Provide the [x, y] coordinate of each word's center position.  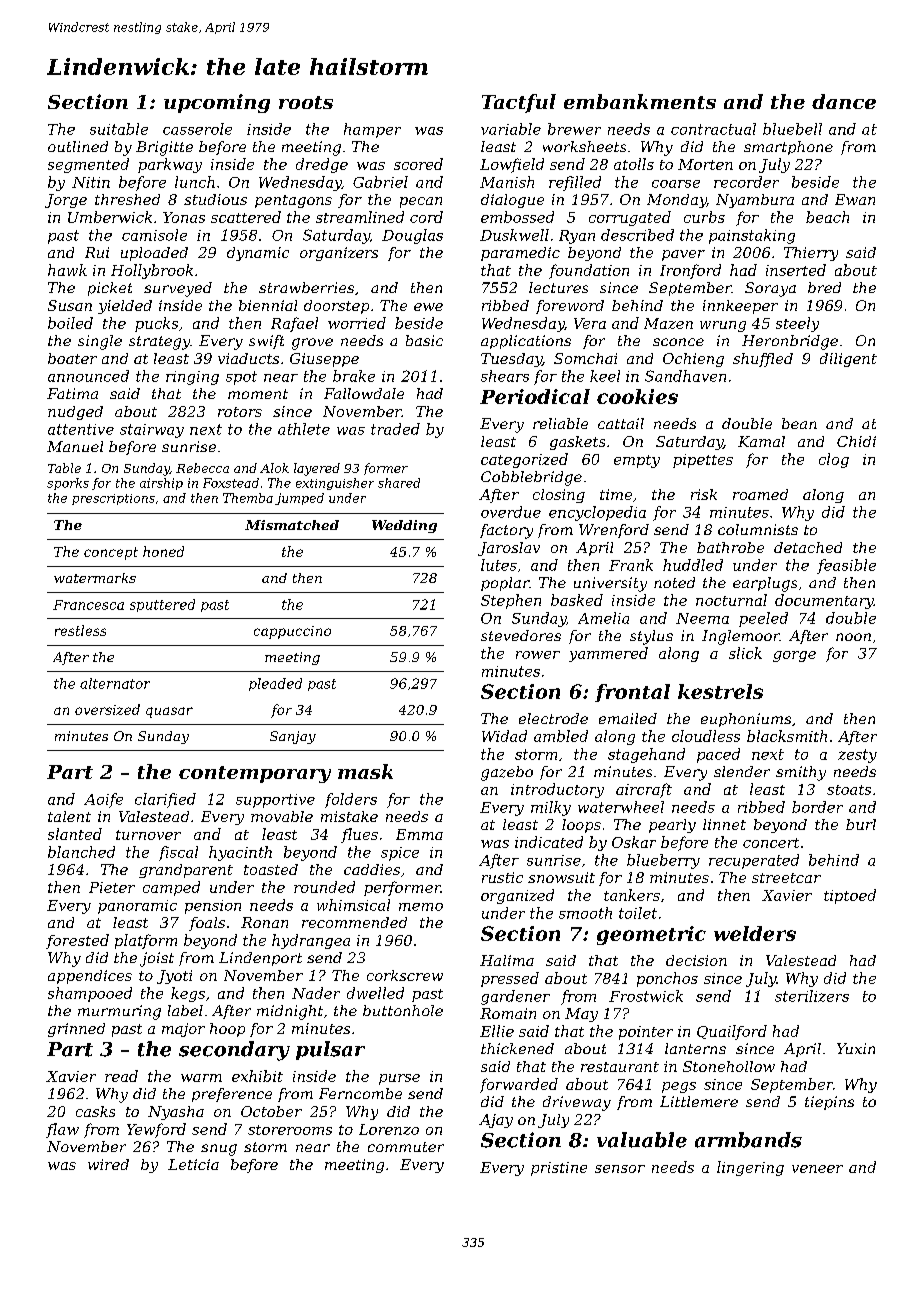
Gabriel [380, 182]
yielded [125, 307]
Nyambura [755, 201]
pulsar [330, 1050]
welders [755, 933]
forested [77, 941]
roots [306, 102]
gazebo [507, 773]
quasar [169, 712]
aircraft [644, 790]
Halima [507, 960]
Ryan [577, 237]
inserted [796, 270]
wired [108, 1164]
